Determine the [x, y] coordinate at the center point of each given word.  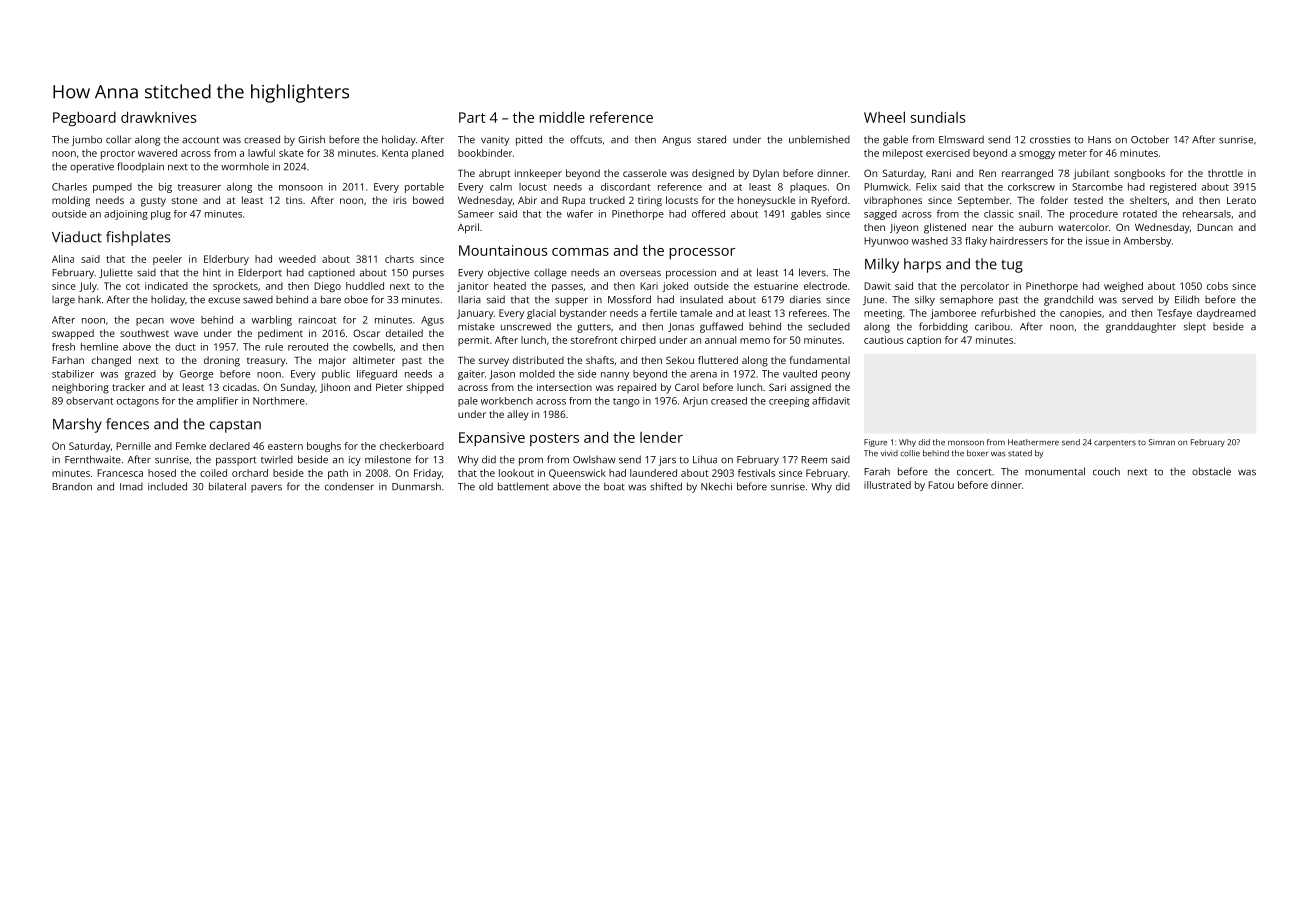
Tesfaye [1174, 314]
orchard [250, 473]
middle [562, 117]
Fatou [941, 485]
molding [71, 201]
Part [472, 117]
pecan [150, 322]
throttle [1225, 173]
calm [501, 187]
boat [614, 486]
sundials [938, 117]
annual [720, 340]
